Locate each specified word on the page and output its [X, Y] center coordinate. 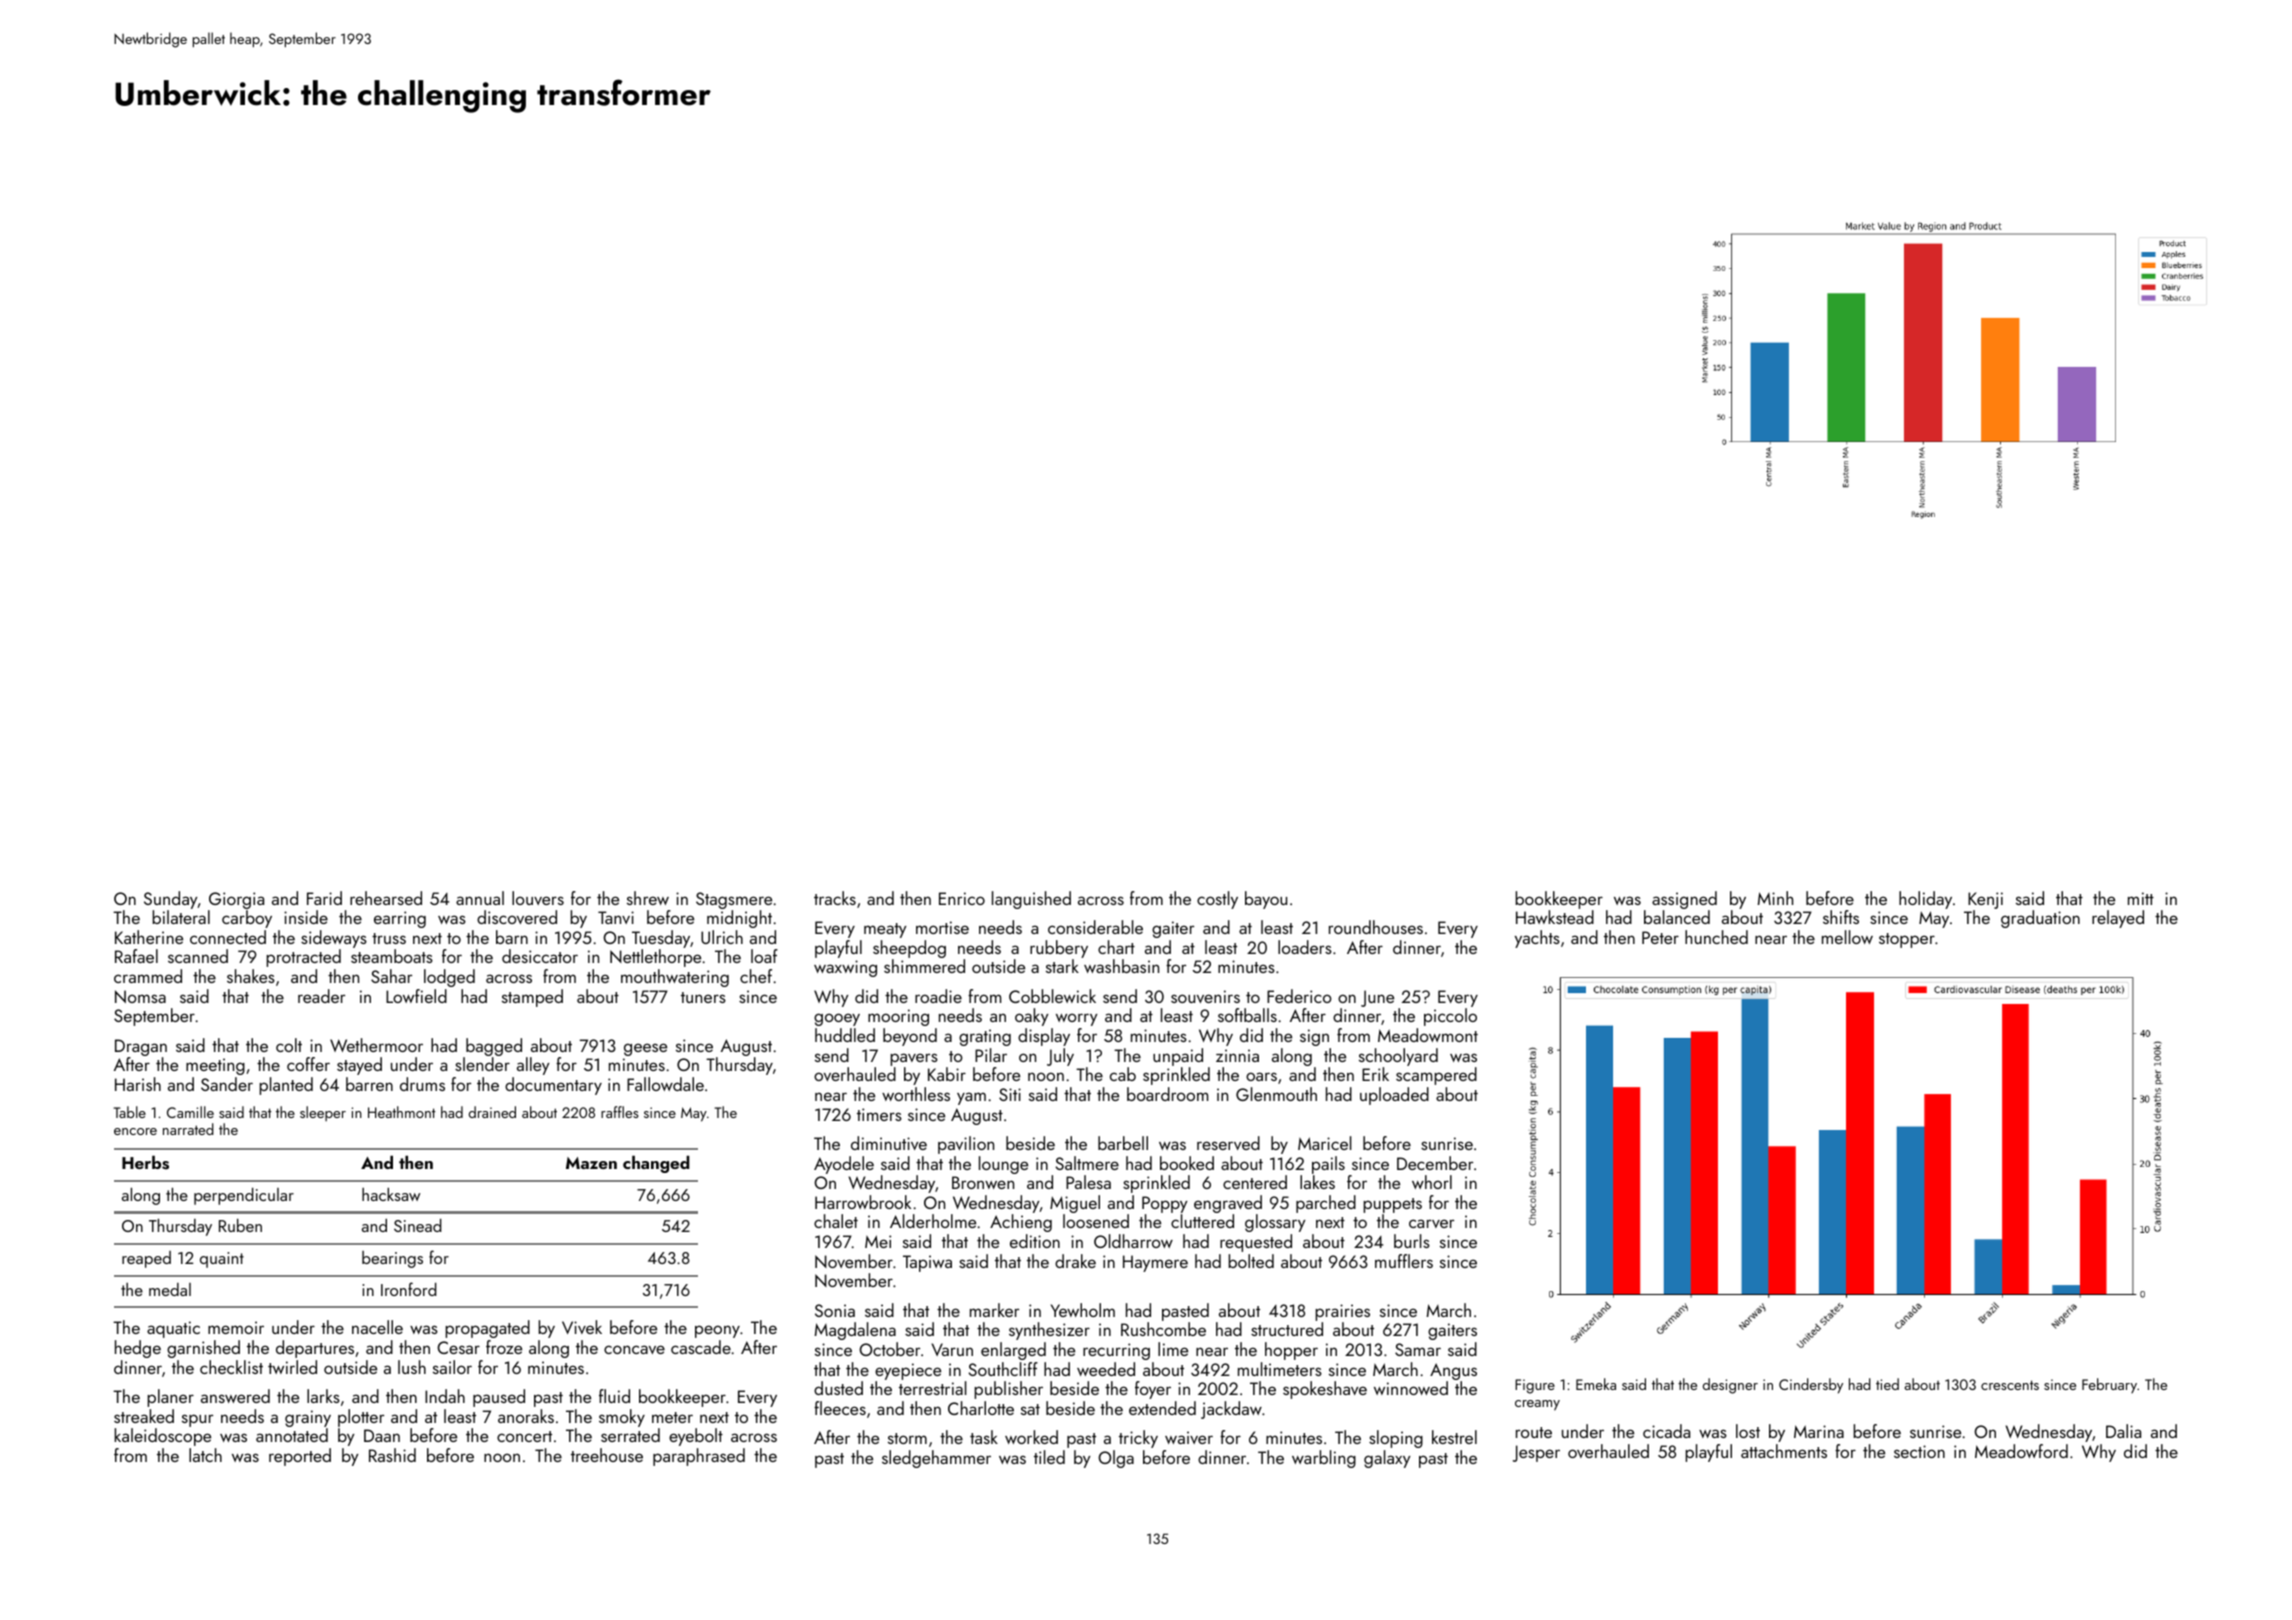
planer [170, 1398]
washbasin [1121, 966]
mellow [1847, 937]
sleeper [323, 1113]
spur [197, 1420]
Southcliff [1003, 1369]
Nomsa [140, 996]
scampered [1436, 1076]
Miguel [1075, 1204]
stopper [1907, 940]
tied [1887, 1384]
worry [1076, 1019]
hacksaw [391, 1194]
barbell [1123, 1143]
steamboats [392, 956]
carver [1431, 1223]
